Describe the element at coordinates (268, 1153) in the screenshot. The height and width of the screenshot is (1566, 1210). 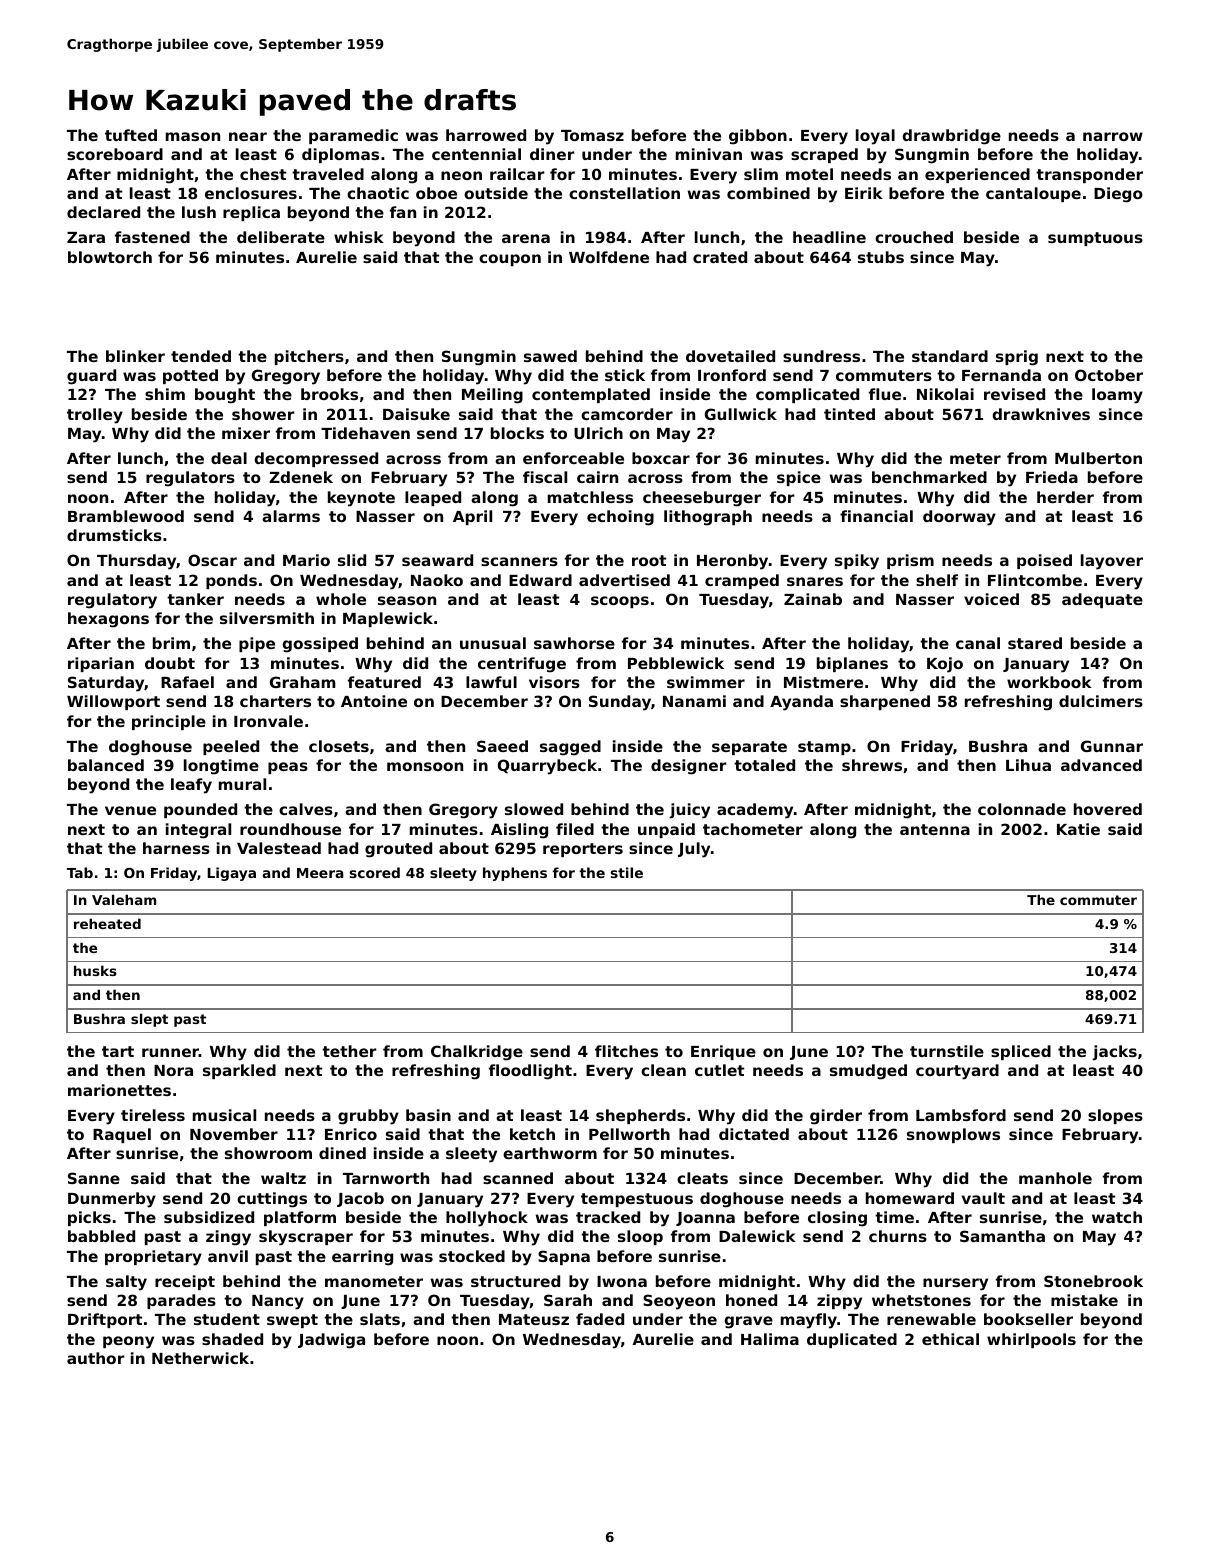
I see `showroom` at that location.
